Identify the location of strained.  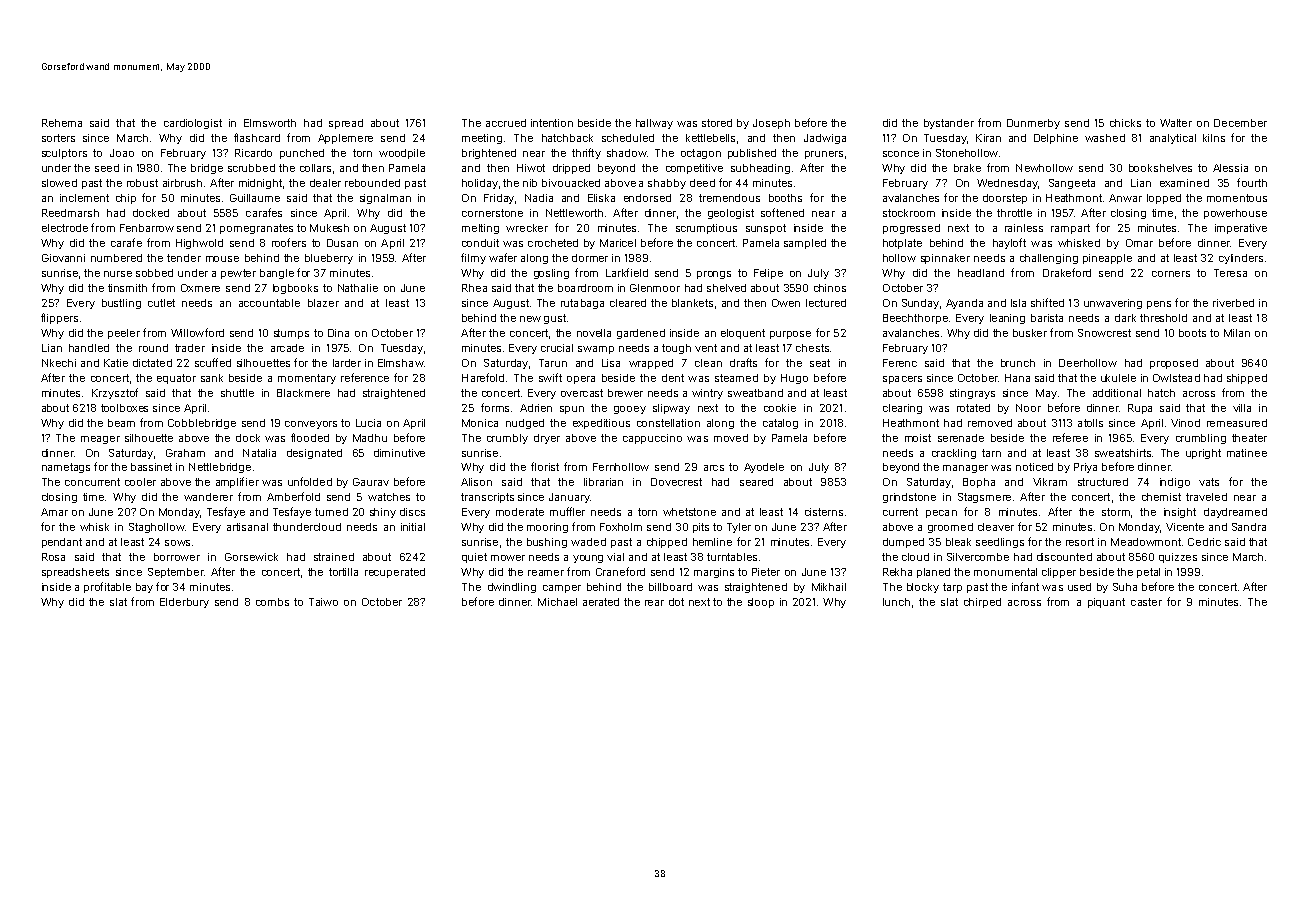
(334, 557).
